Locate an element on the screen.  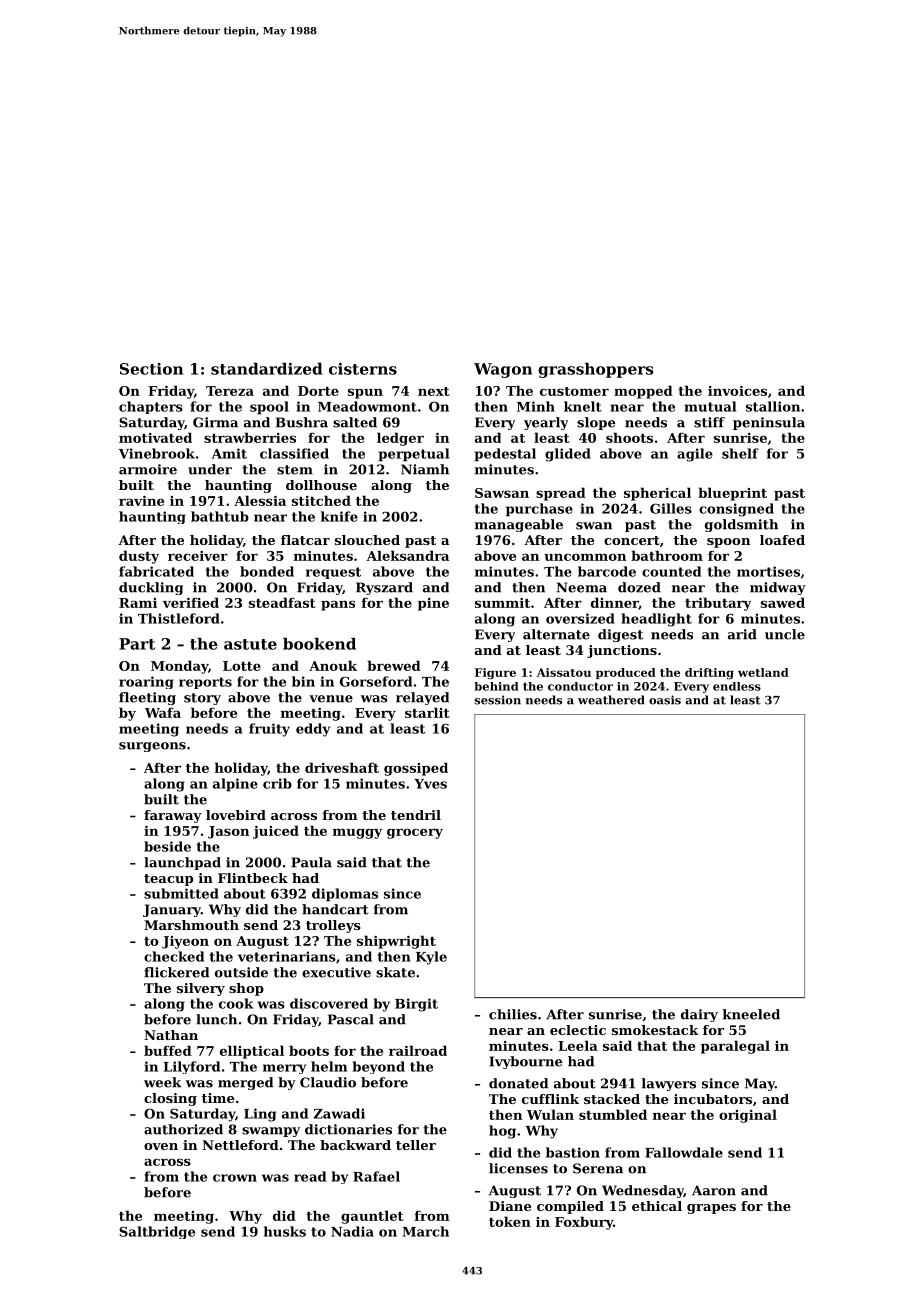
invoices is located at coordinates (737, 391).
